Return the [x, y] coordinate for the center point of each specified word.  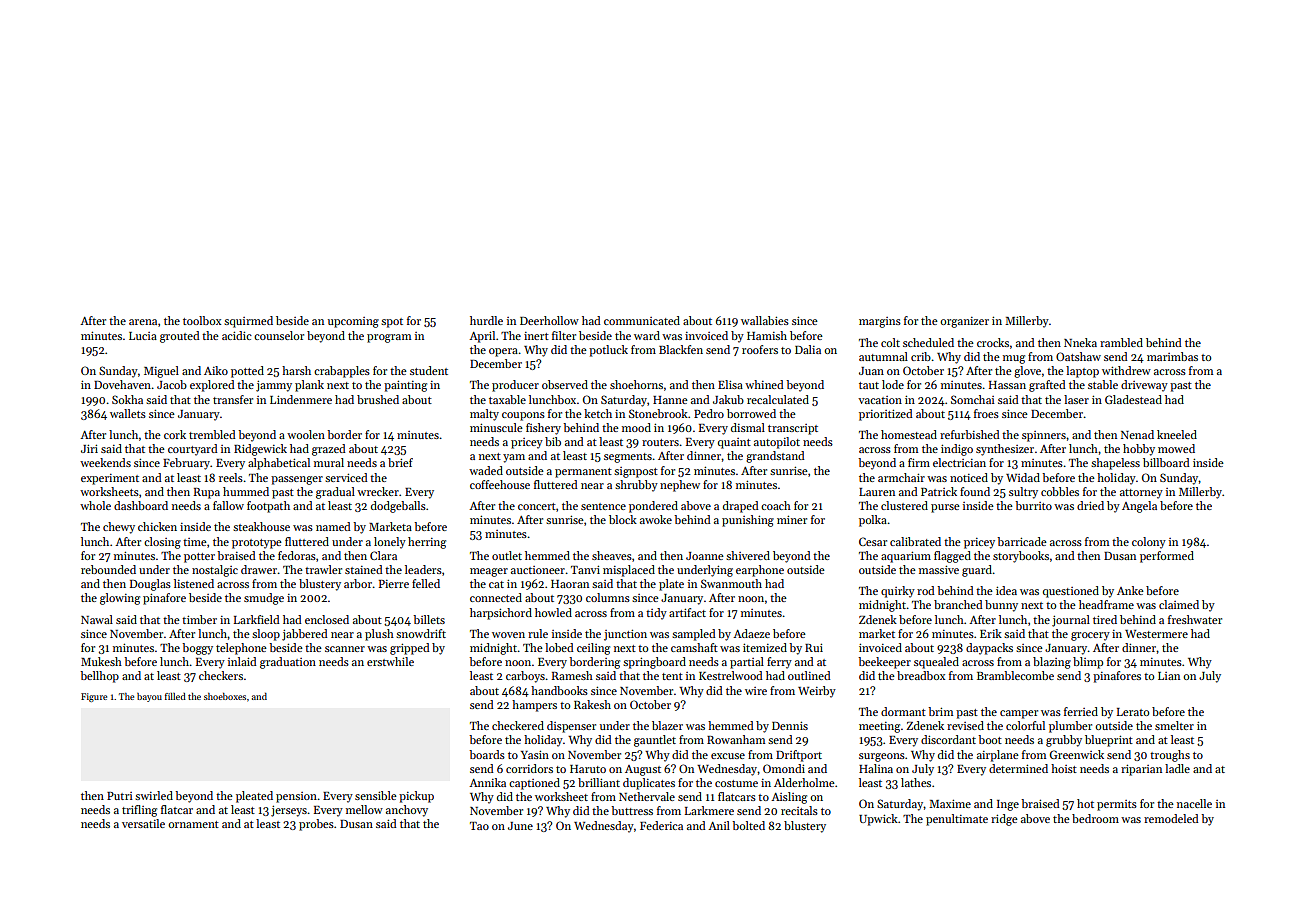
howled [553, 612]
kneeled [1177, 434]
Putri [120, 796]
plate [671, 585]
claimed [1179, 604]
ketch [598, 413]
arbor [358, 583]
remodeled [1171, 818]
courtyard [193, 450]
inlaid [242, 661]
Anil [719, 825]
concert [537, 506]
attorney [1141, 494]
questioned [1071, 592]
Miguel [161, 372]
